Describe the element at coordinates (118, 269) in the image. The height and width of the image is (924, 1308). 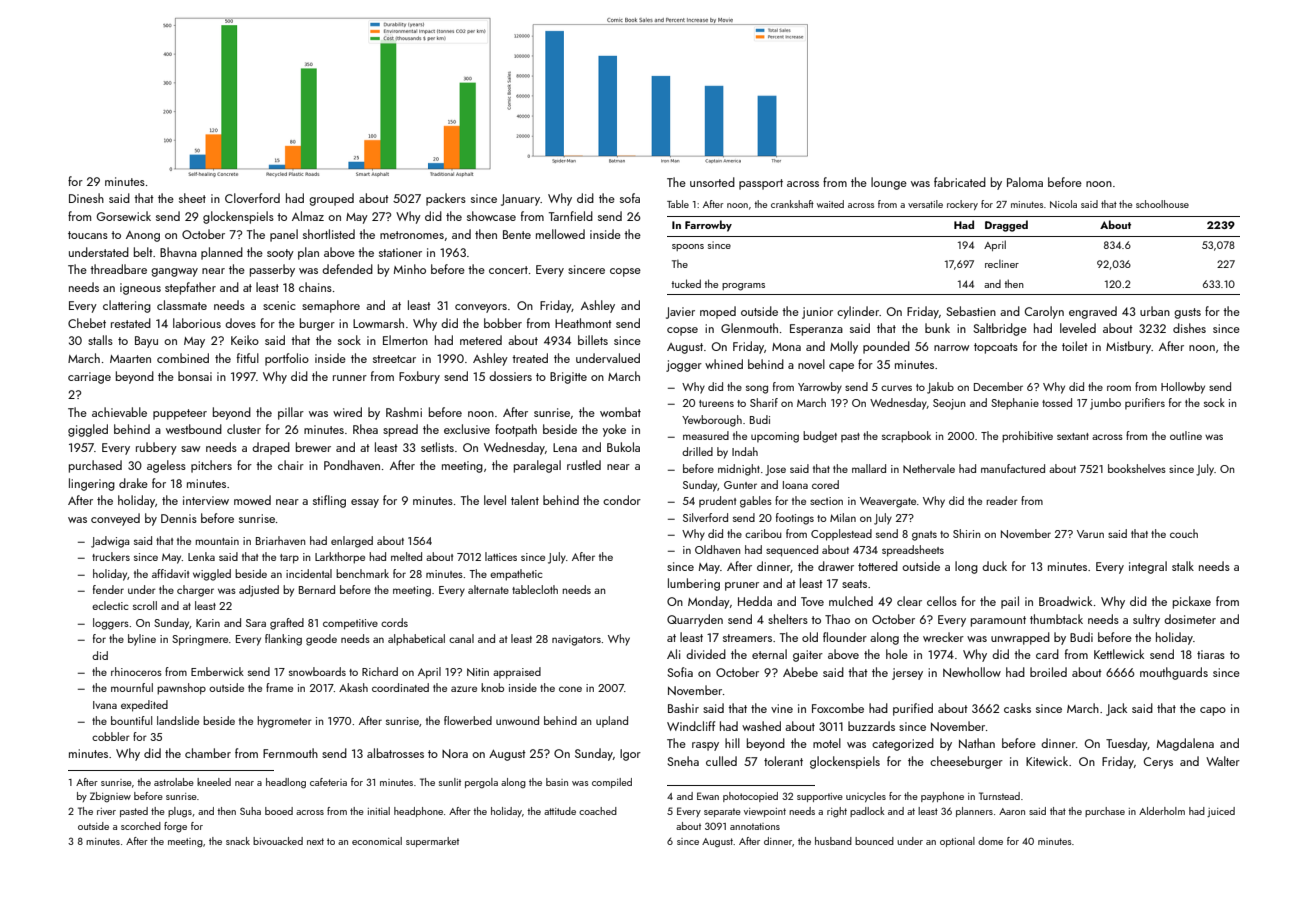
I see `threadbare` at that location.
